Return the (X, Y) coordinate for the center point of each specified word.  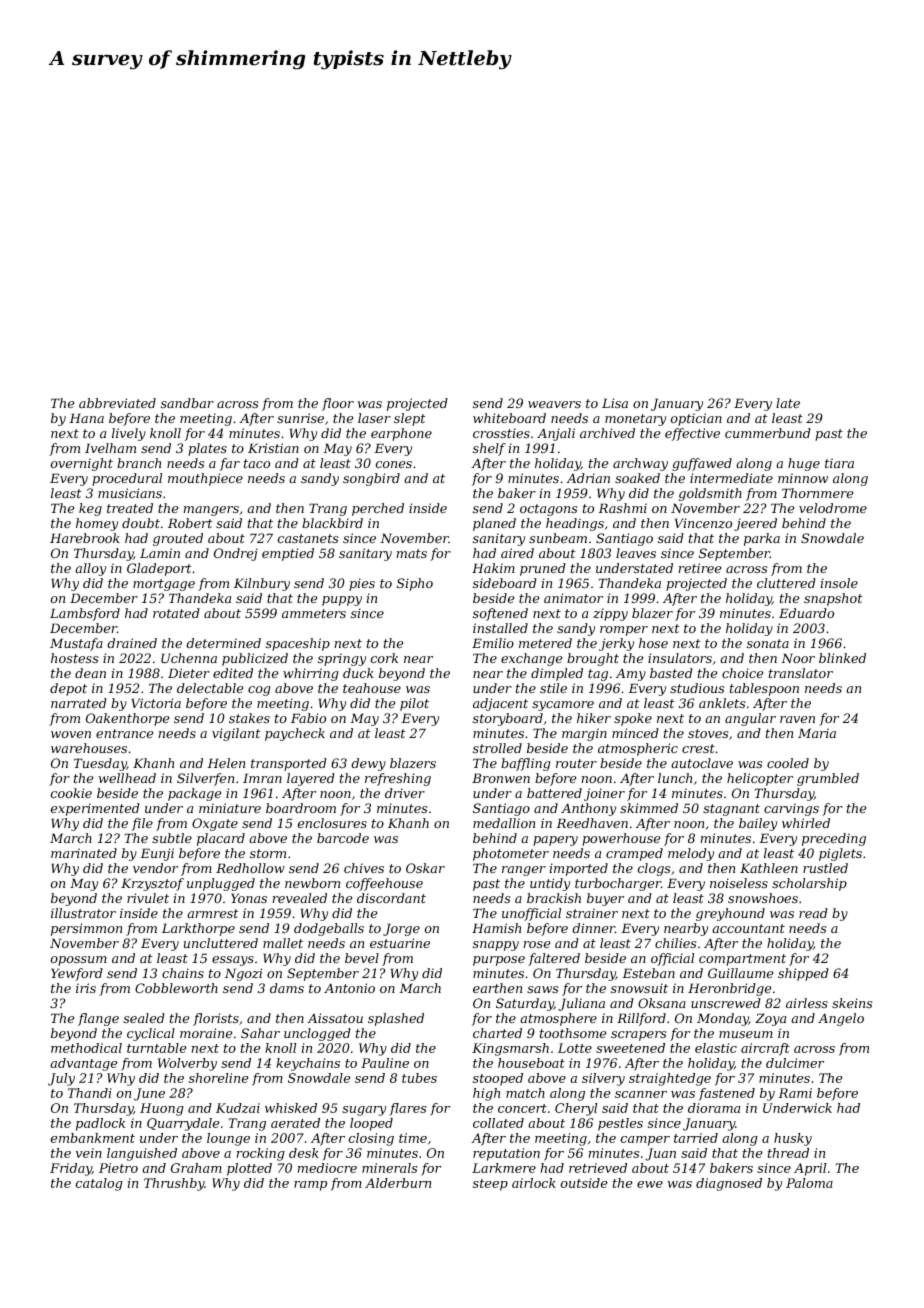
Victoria (156, 703)
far (230, 464)
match (525, 1093)
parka (762, 539)
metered (545, 643)
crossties (501, 433)
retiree (699, 568)
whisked (291, 1108)
